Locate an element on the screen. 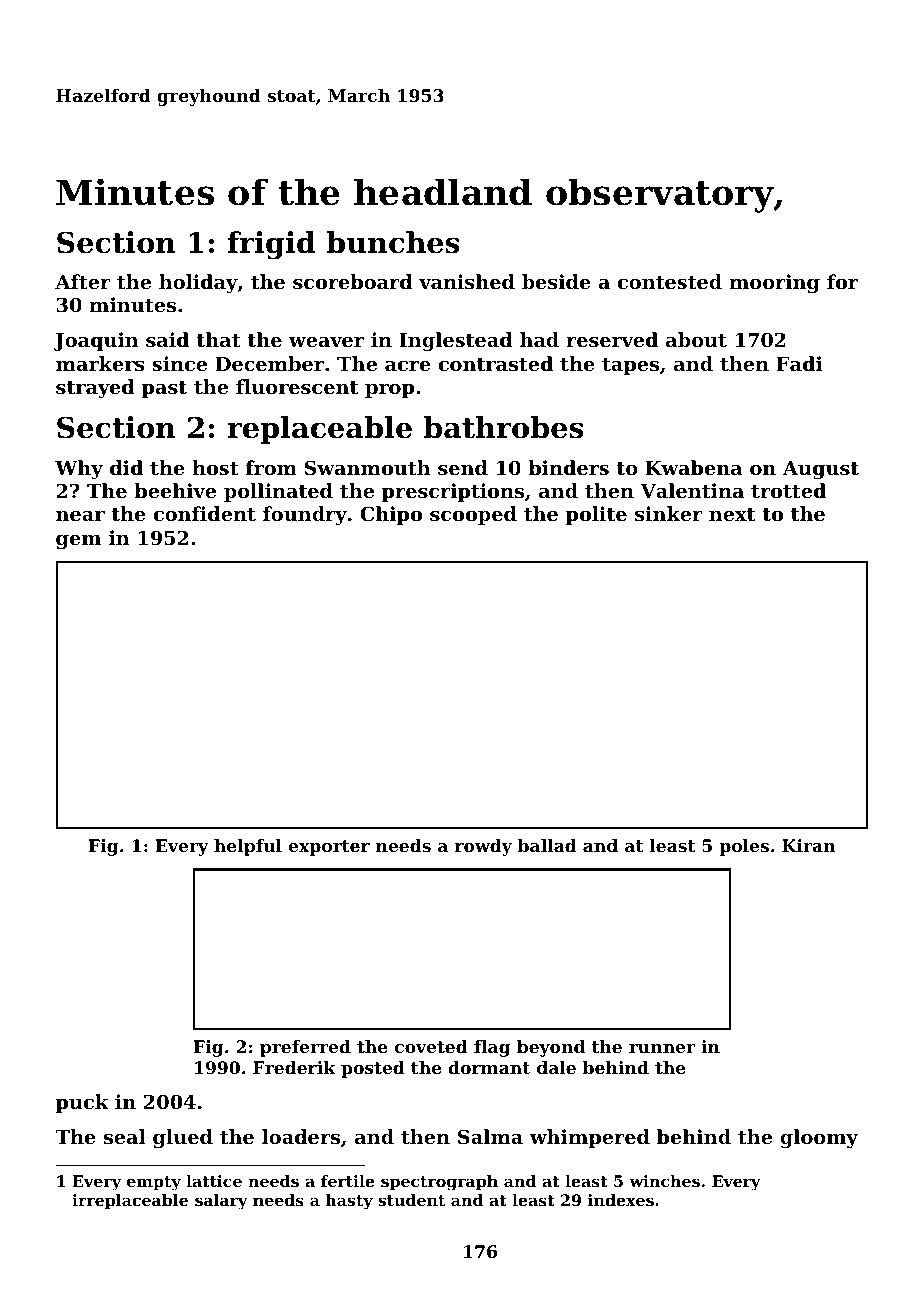 Image resolution: width=924 pixels, height=1311 pixels. strayed is located at coordinates (95, 388).
